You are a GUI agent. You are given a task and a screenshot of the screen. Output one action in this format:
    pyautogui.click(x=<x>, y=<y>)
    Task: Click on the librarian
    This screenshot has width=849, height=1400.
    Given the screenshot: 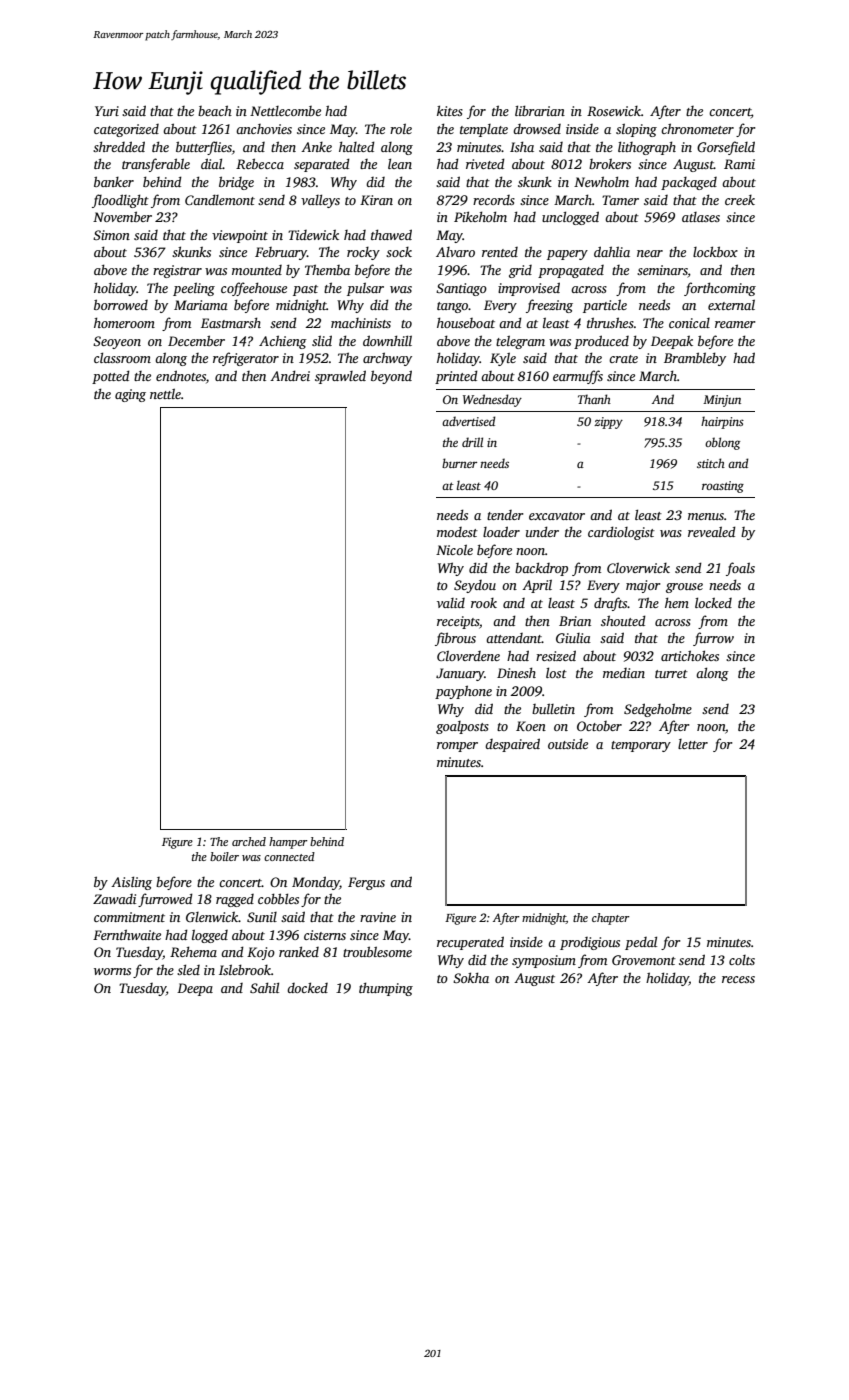 What is the action you would take?
    pyautogui.click(x=540, y=110)
